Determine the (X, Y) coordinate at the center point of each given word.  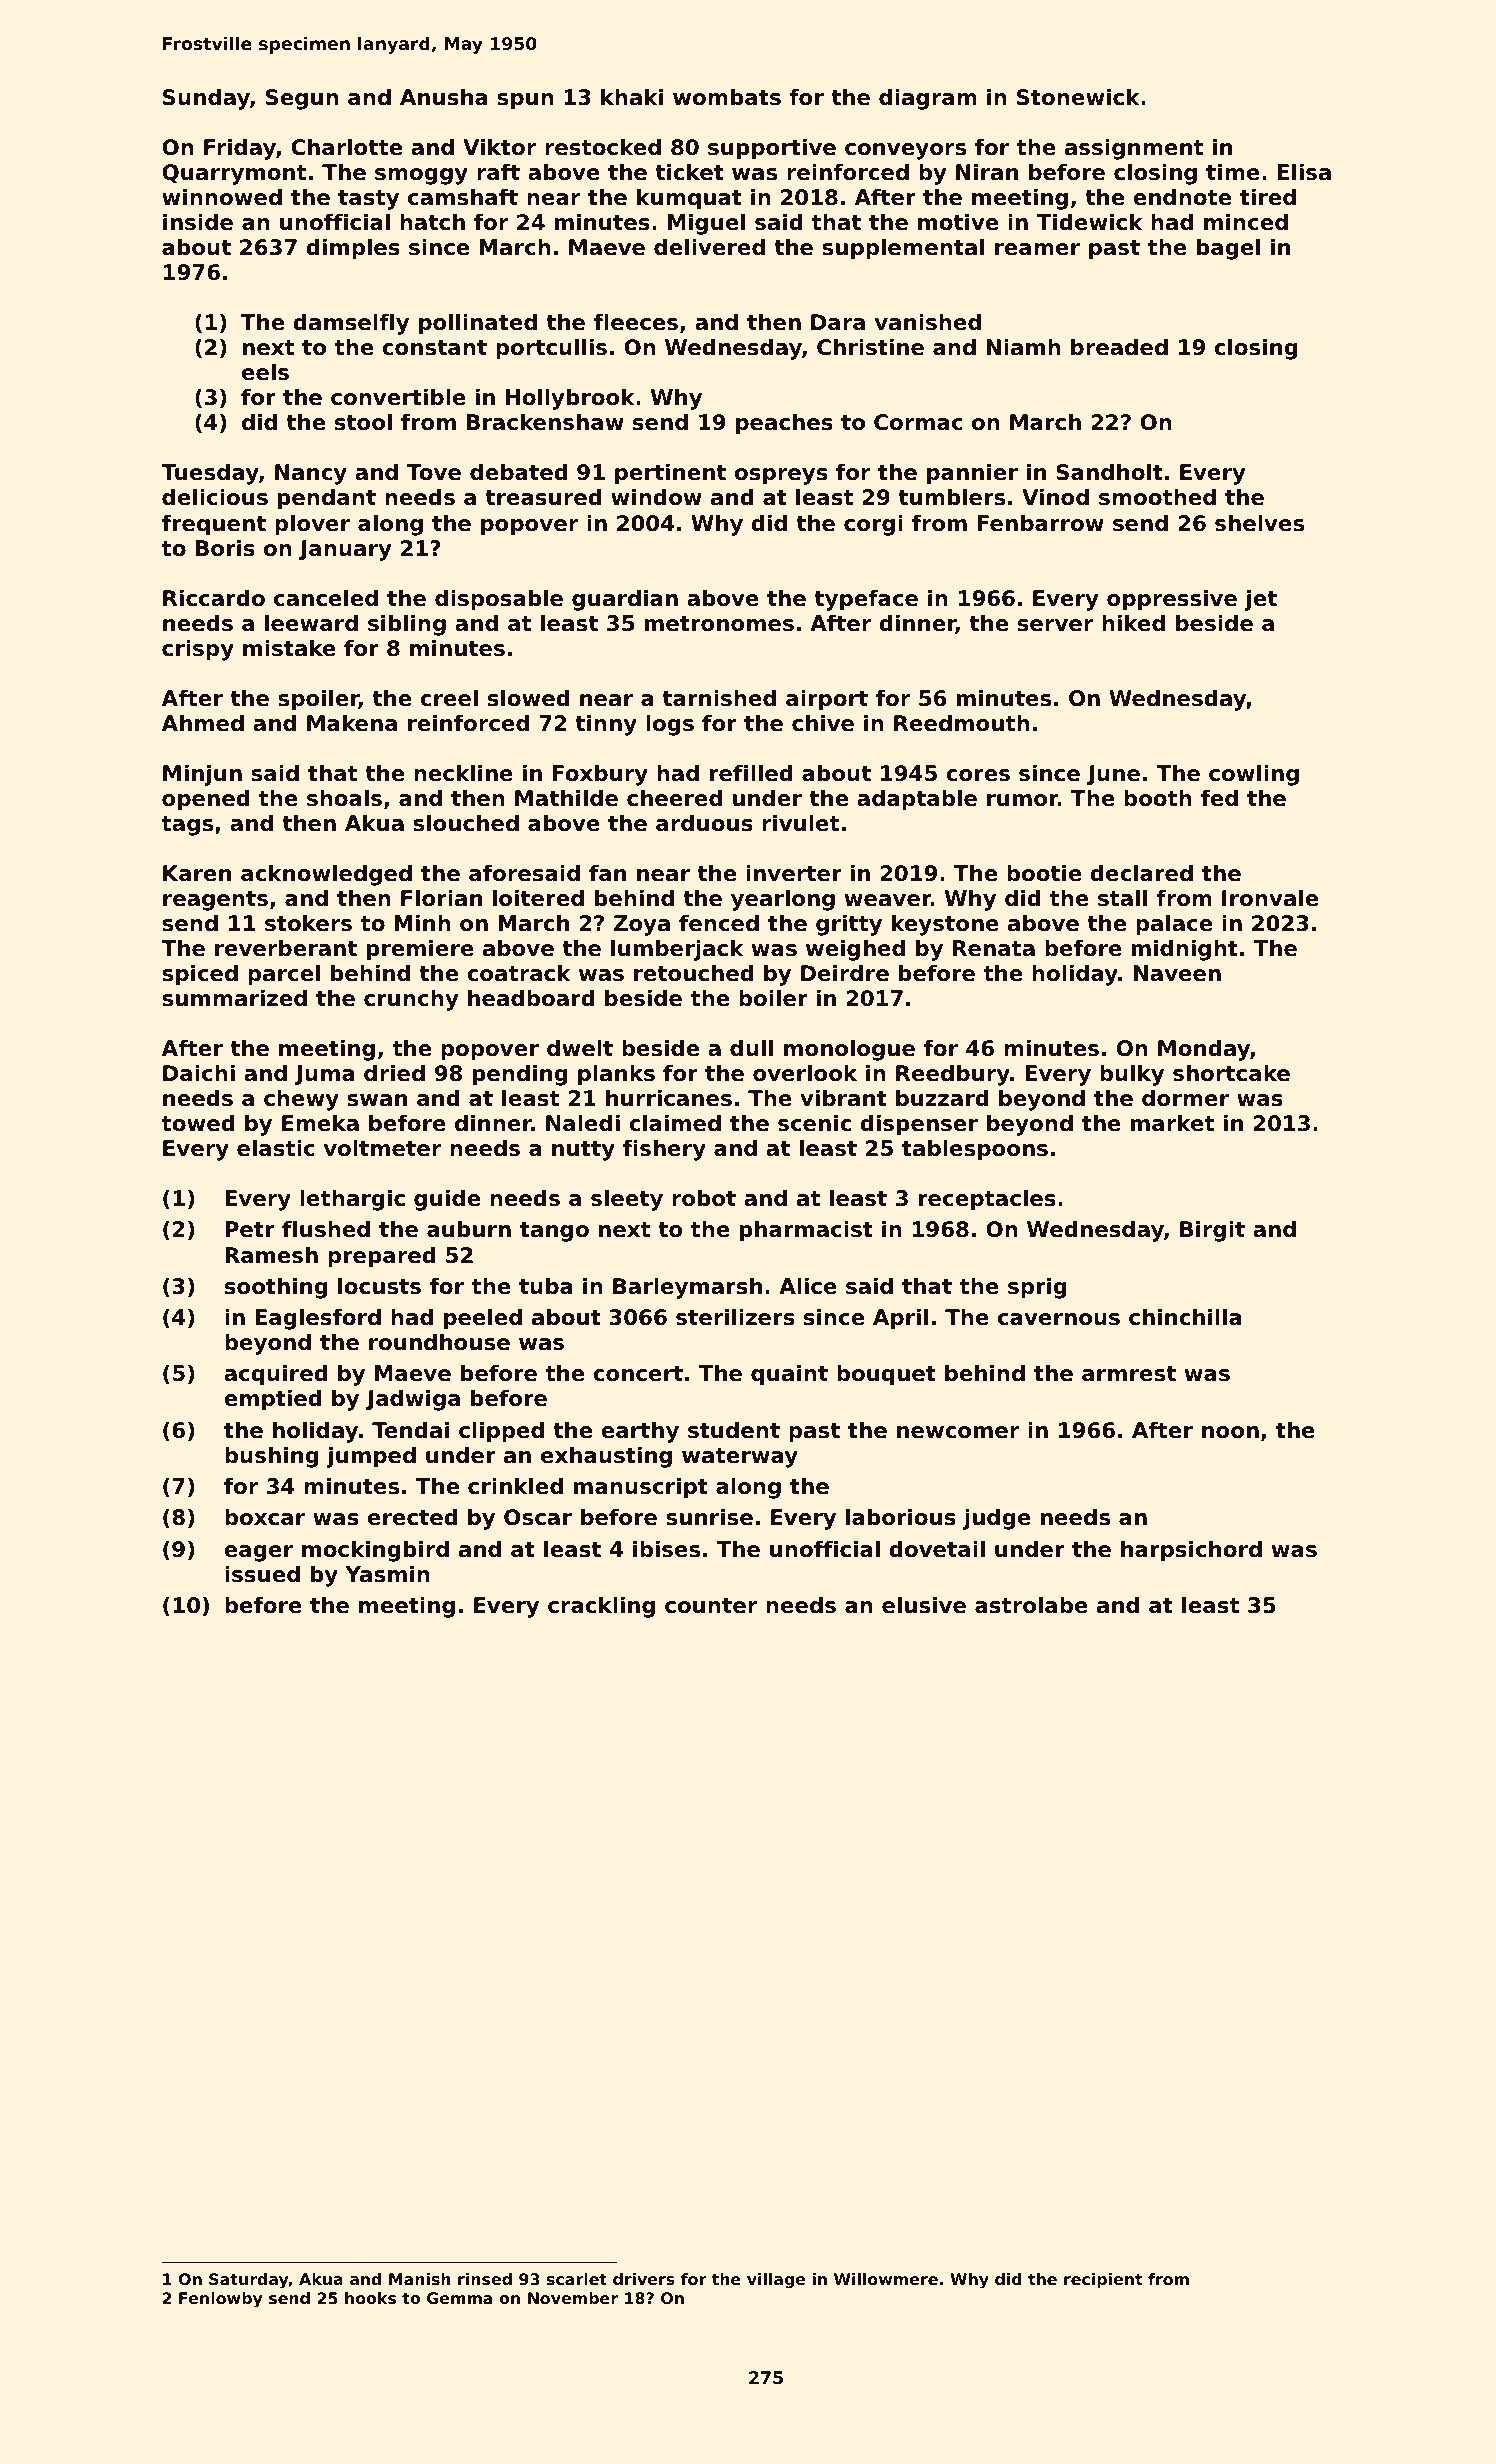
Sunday (206, 99)
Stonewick (1078, 97)
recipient (1103, 2281)
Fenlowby (221, 2300)
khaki (632, 97)
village (776, 2281)
